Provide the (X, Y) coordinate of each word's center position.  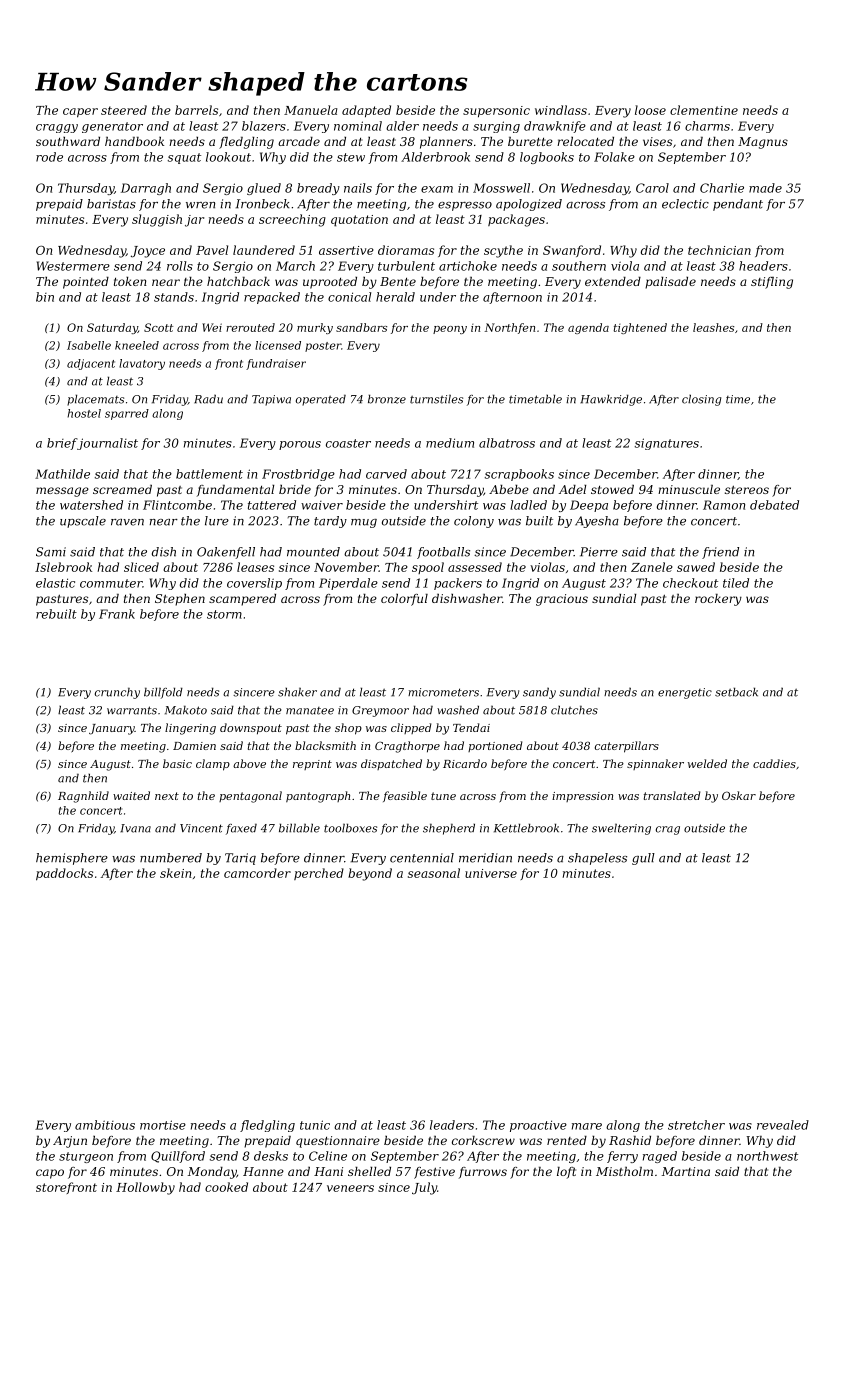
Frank (117, 614)
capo (50, 1174)
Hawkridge (611, 400)
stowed (612, 489)
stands (174, 297)
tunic (315, 1125)
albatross (507, 443)
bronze (387, 399)
